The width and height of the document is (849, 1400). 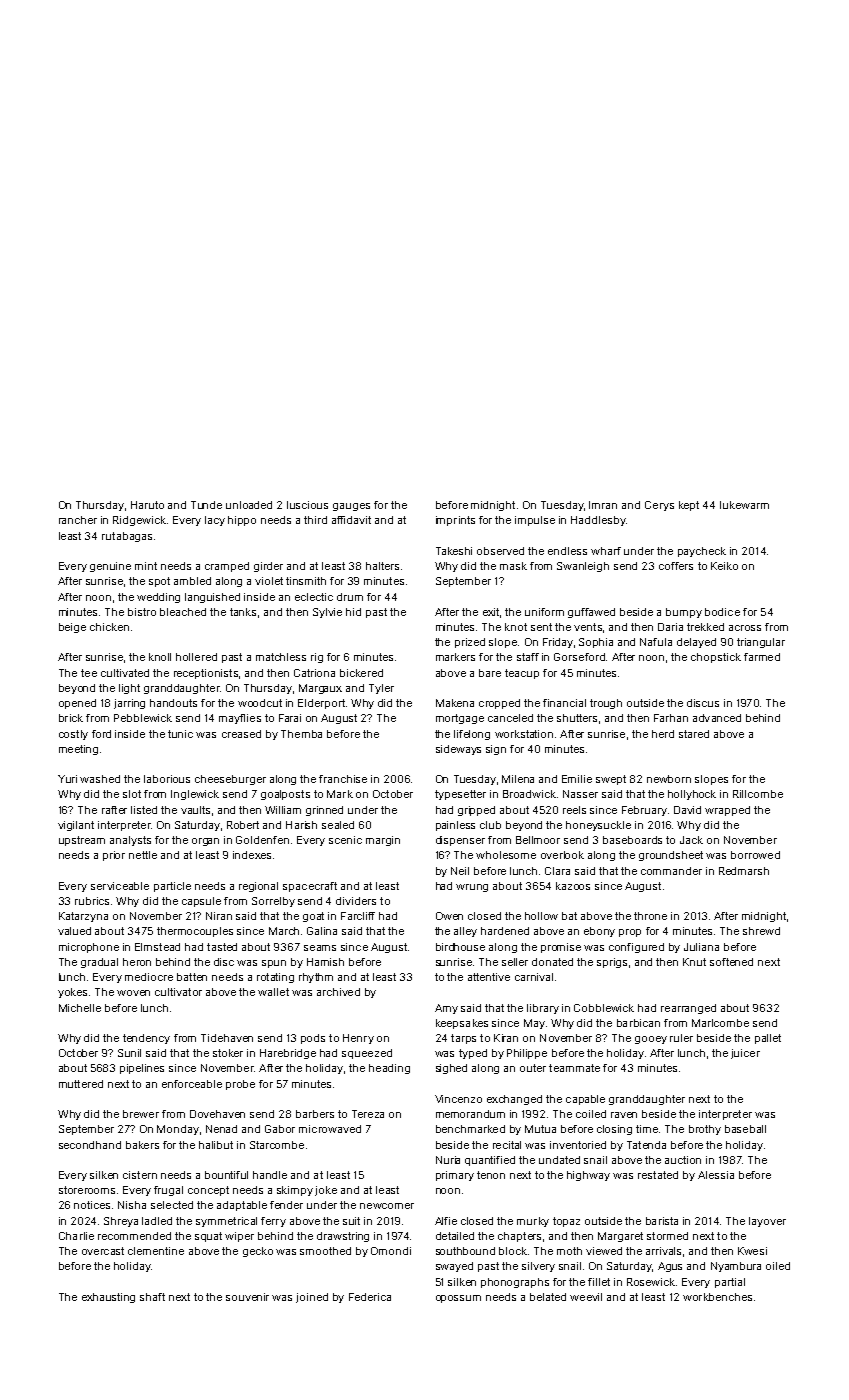 What do you see at coordinates (717, 1297) in the document?
I see `workbenches` at bounding box center [717, 1297].
